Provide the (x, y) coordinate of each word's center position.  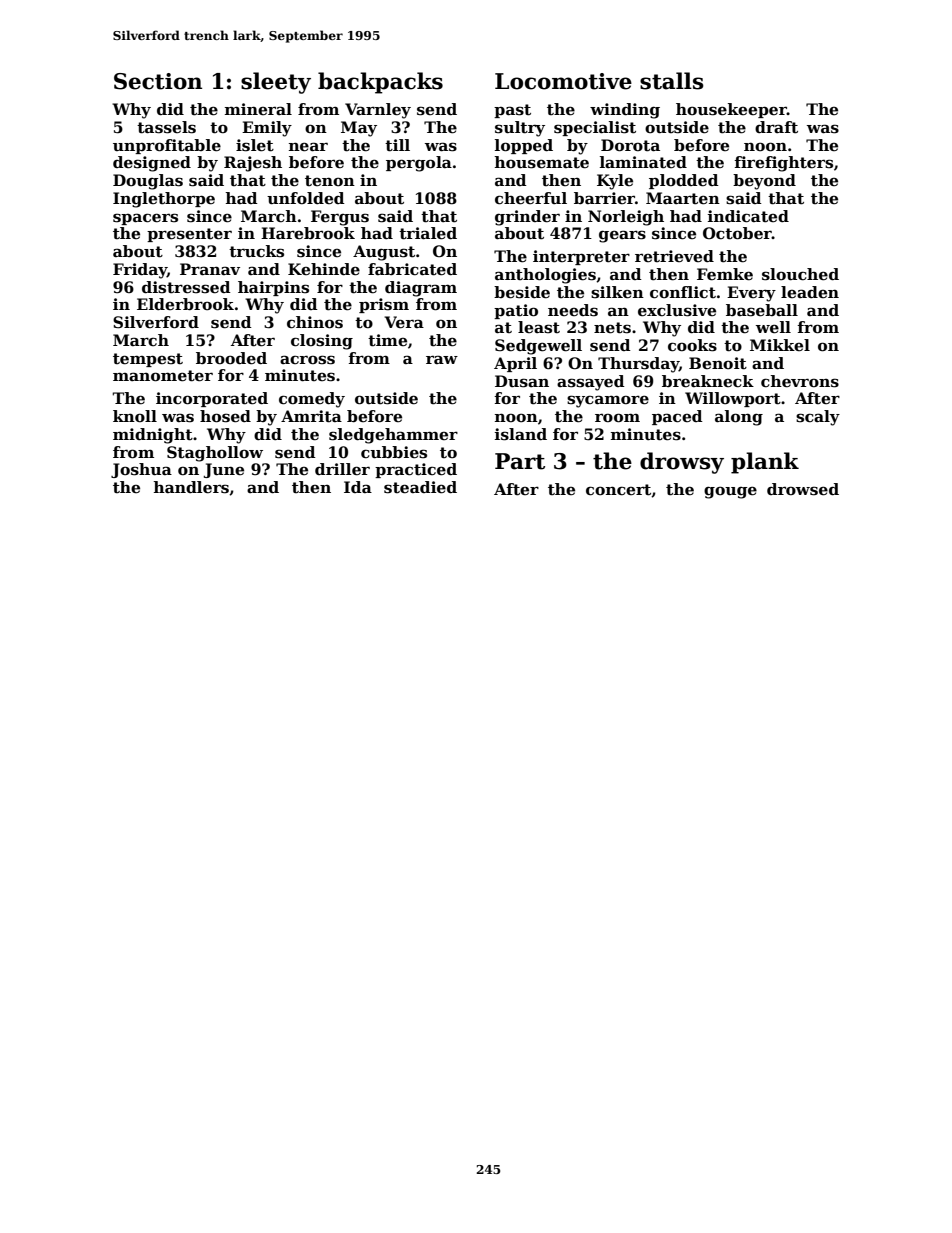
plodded (684, 181)
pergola (419, 164)
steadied (420, 487)
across (307, 360)
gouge (730, 492)
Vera (404, 322)
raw (442, 359)
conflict (683, 292)
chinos (315, 322)
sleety (276, 83)
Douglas (148, 182)
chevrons (800, 381)
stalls (672, 81)
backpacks (380, 83)
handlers (191, 487)
